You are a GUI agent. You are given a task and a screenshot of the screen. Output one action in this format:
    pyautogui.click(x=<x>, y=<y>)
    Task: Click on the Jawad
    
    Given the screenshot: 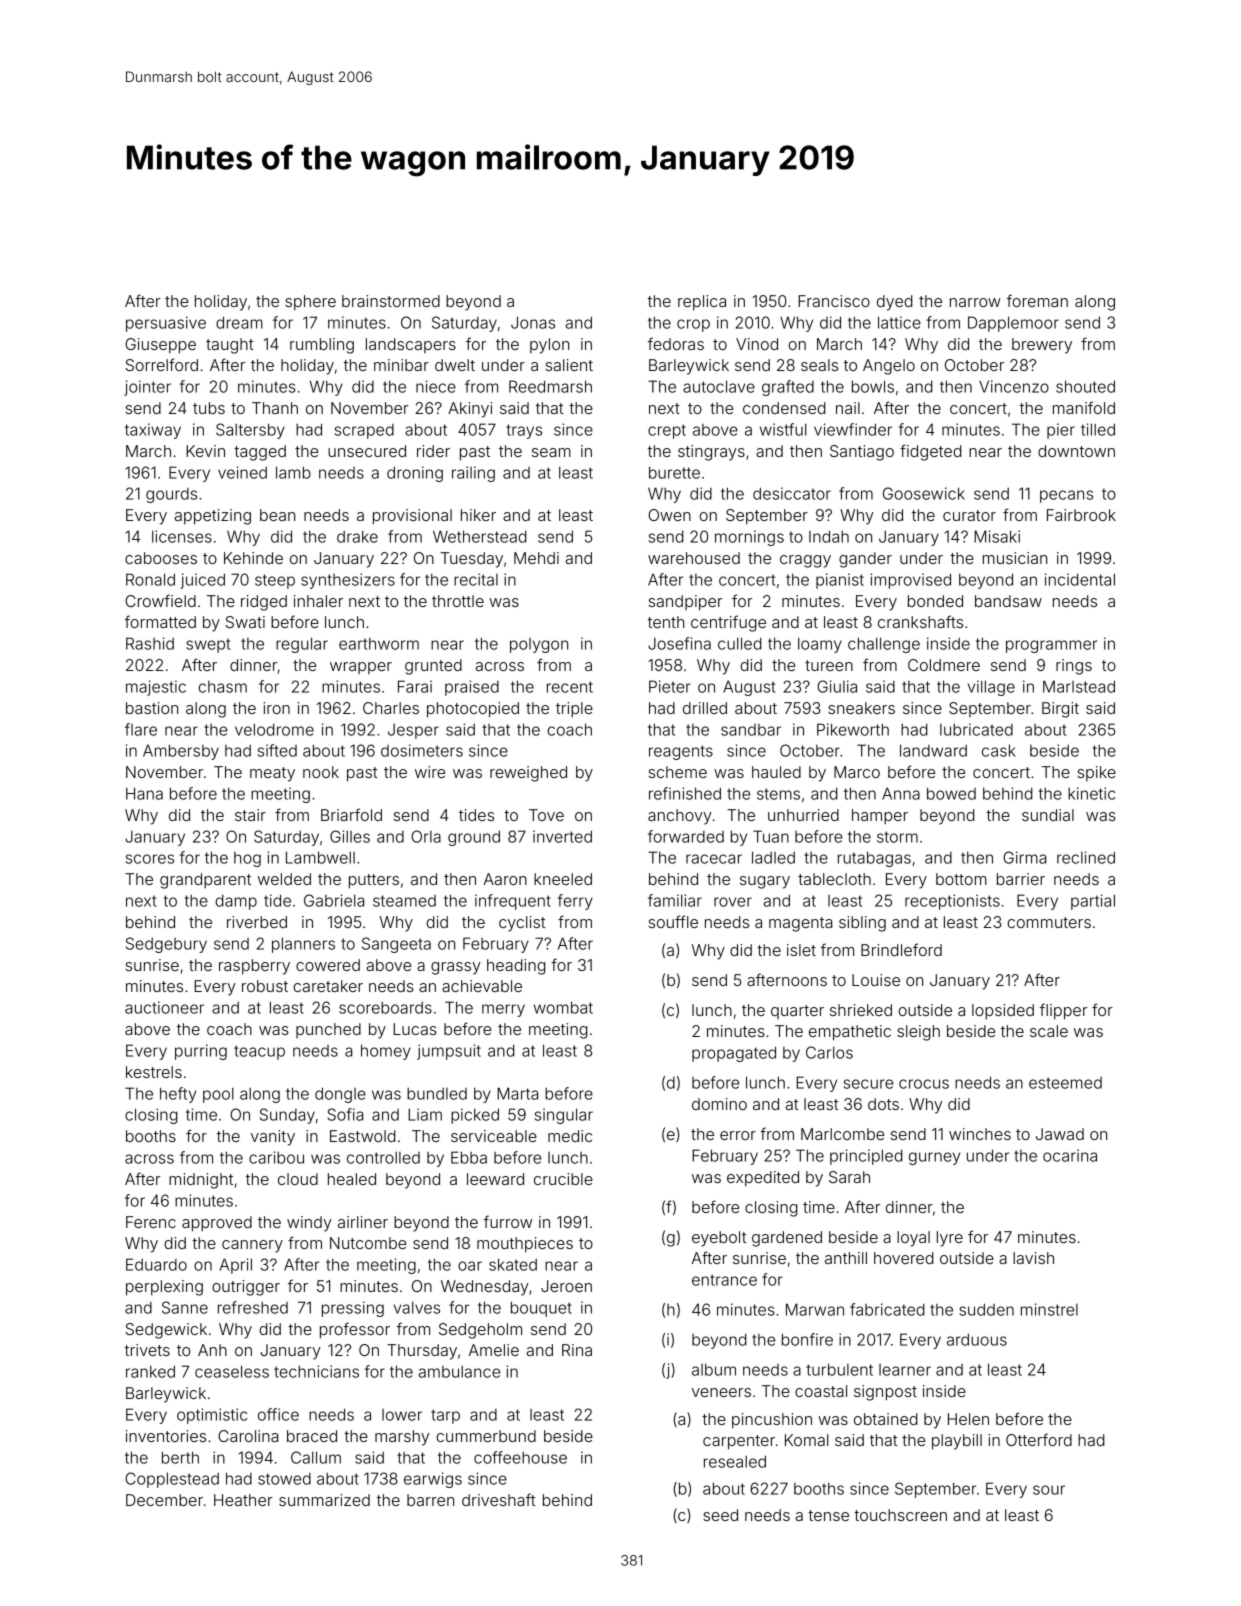 What is the action you would take?
    pyautogui.click(x=1060, y=1134)
